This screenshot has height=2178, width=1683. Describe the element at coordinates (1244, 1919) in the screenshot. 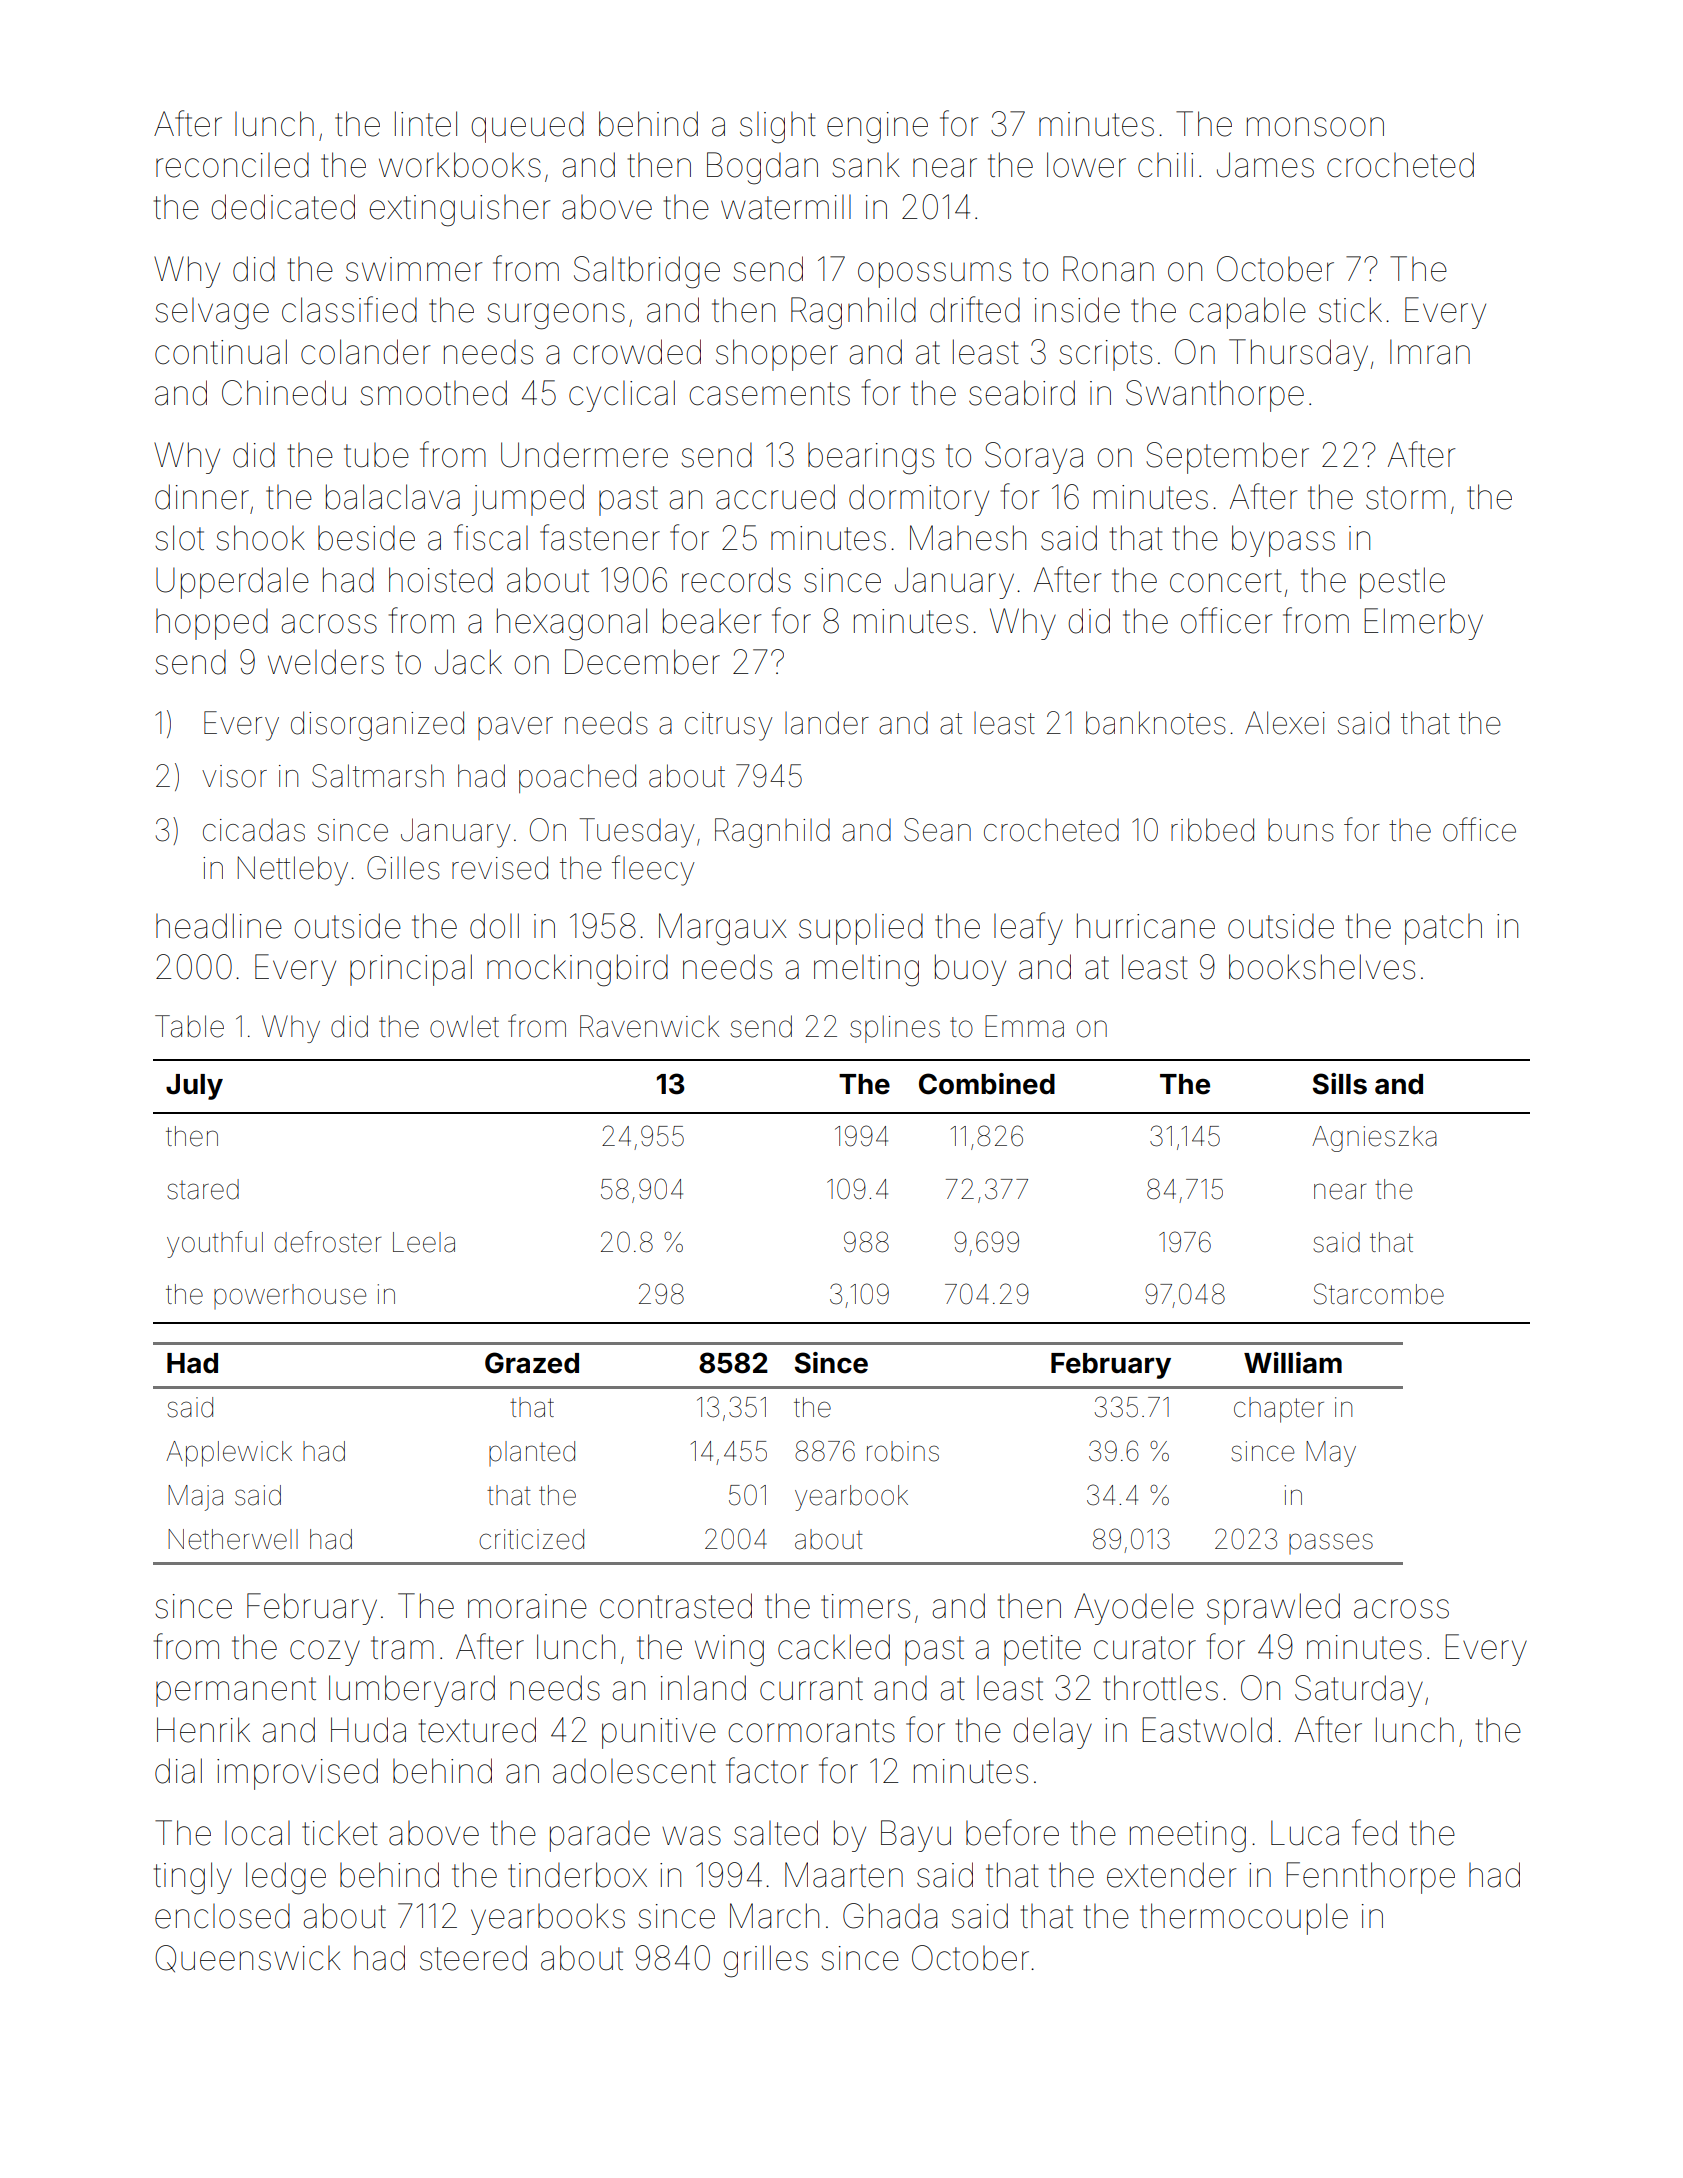

I see `thermocouple` at that location.
